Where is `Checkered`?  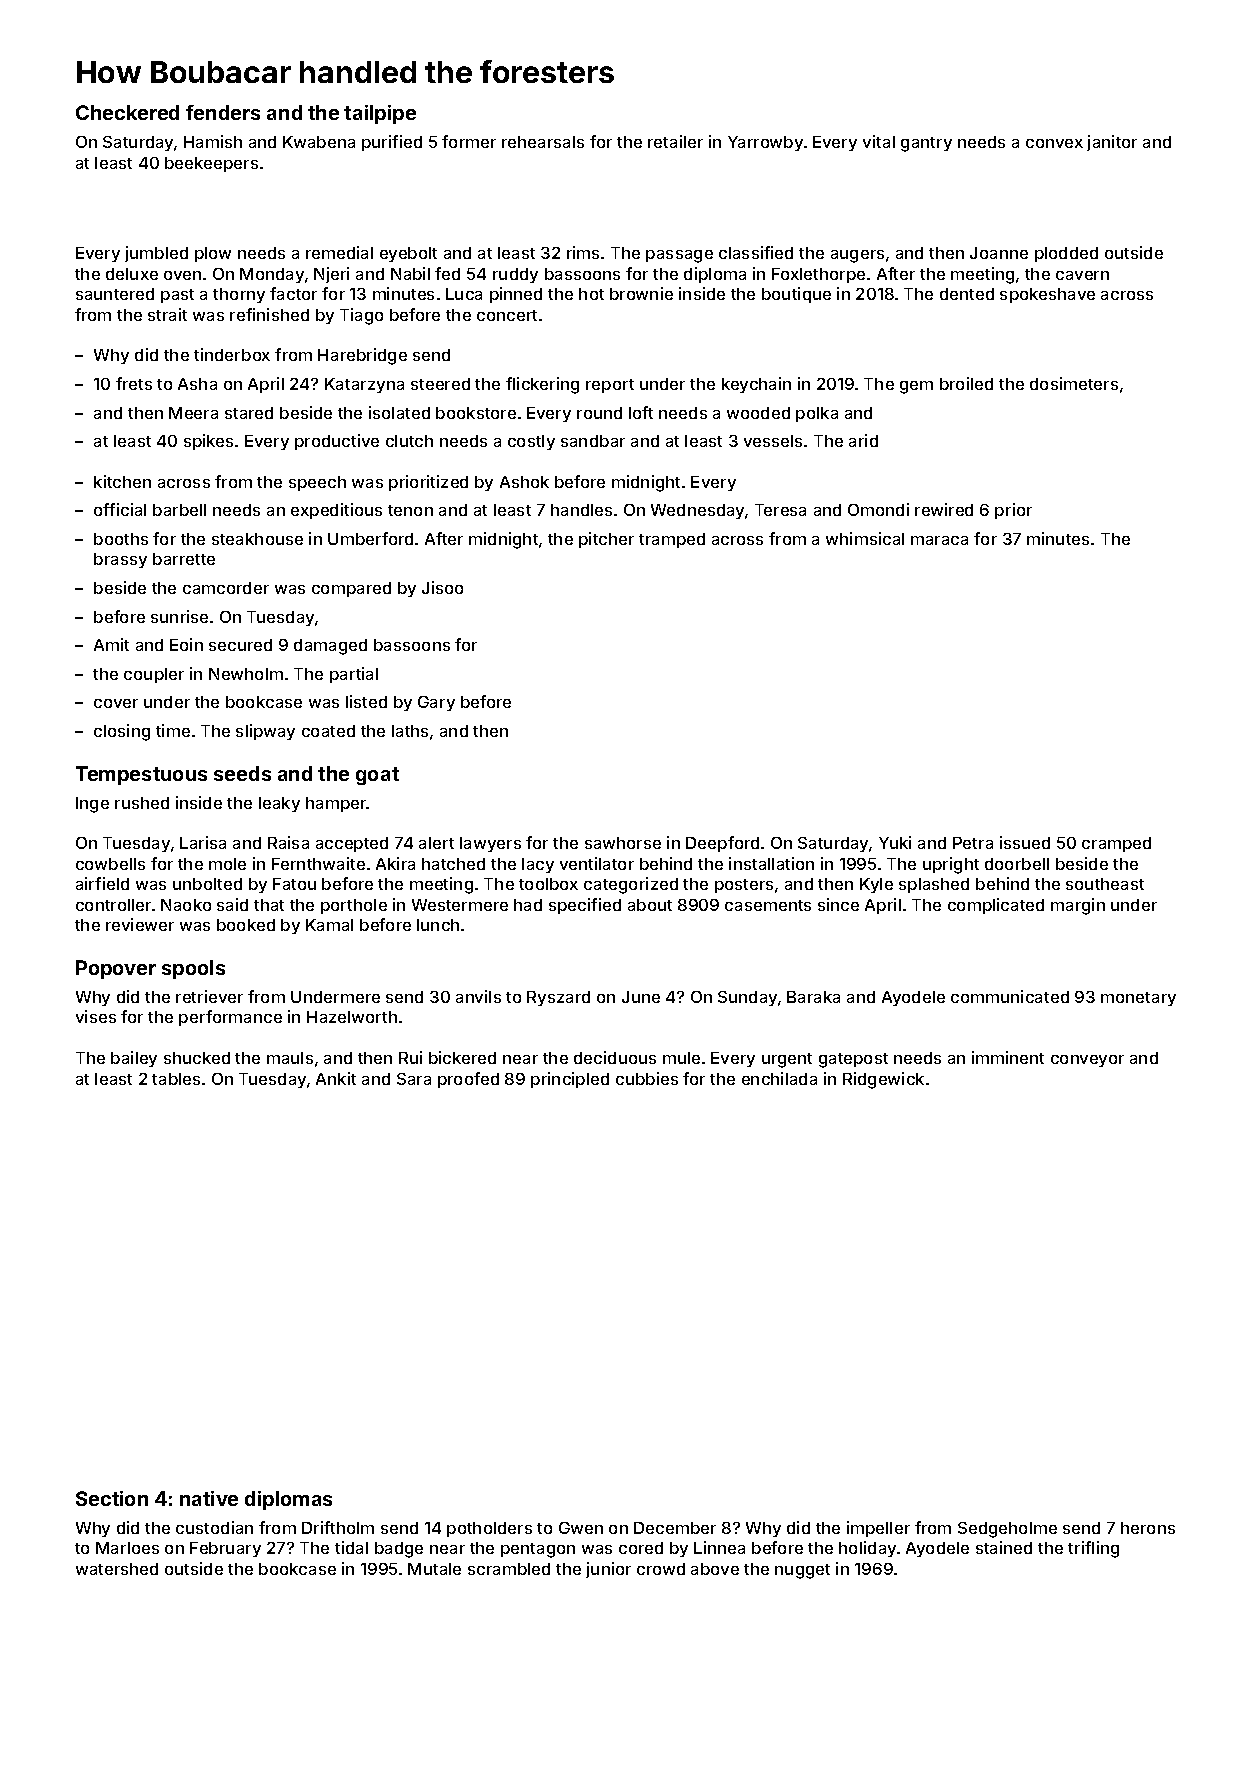 Checkered is located at coordinates (127, 112).
